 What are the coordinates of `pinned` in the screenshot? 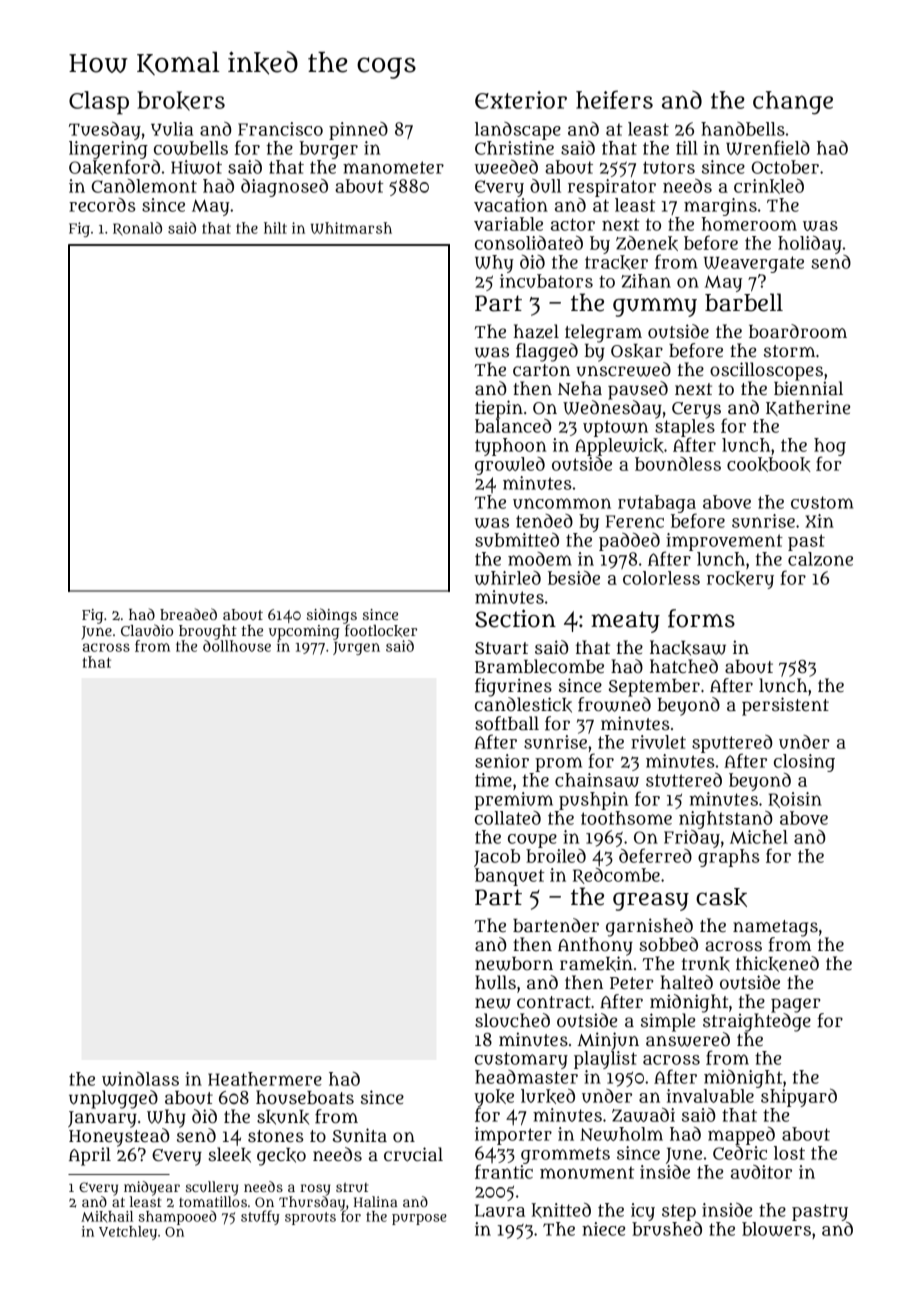 It's located at (358, 131).
